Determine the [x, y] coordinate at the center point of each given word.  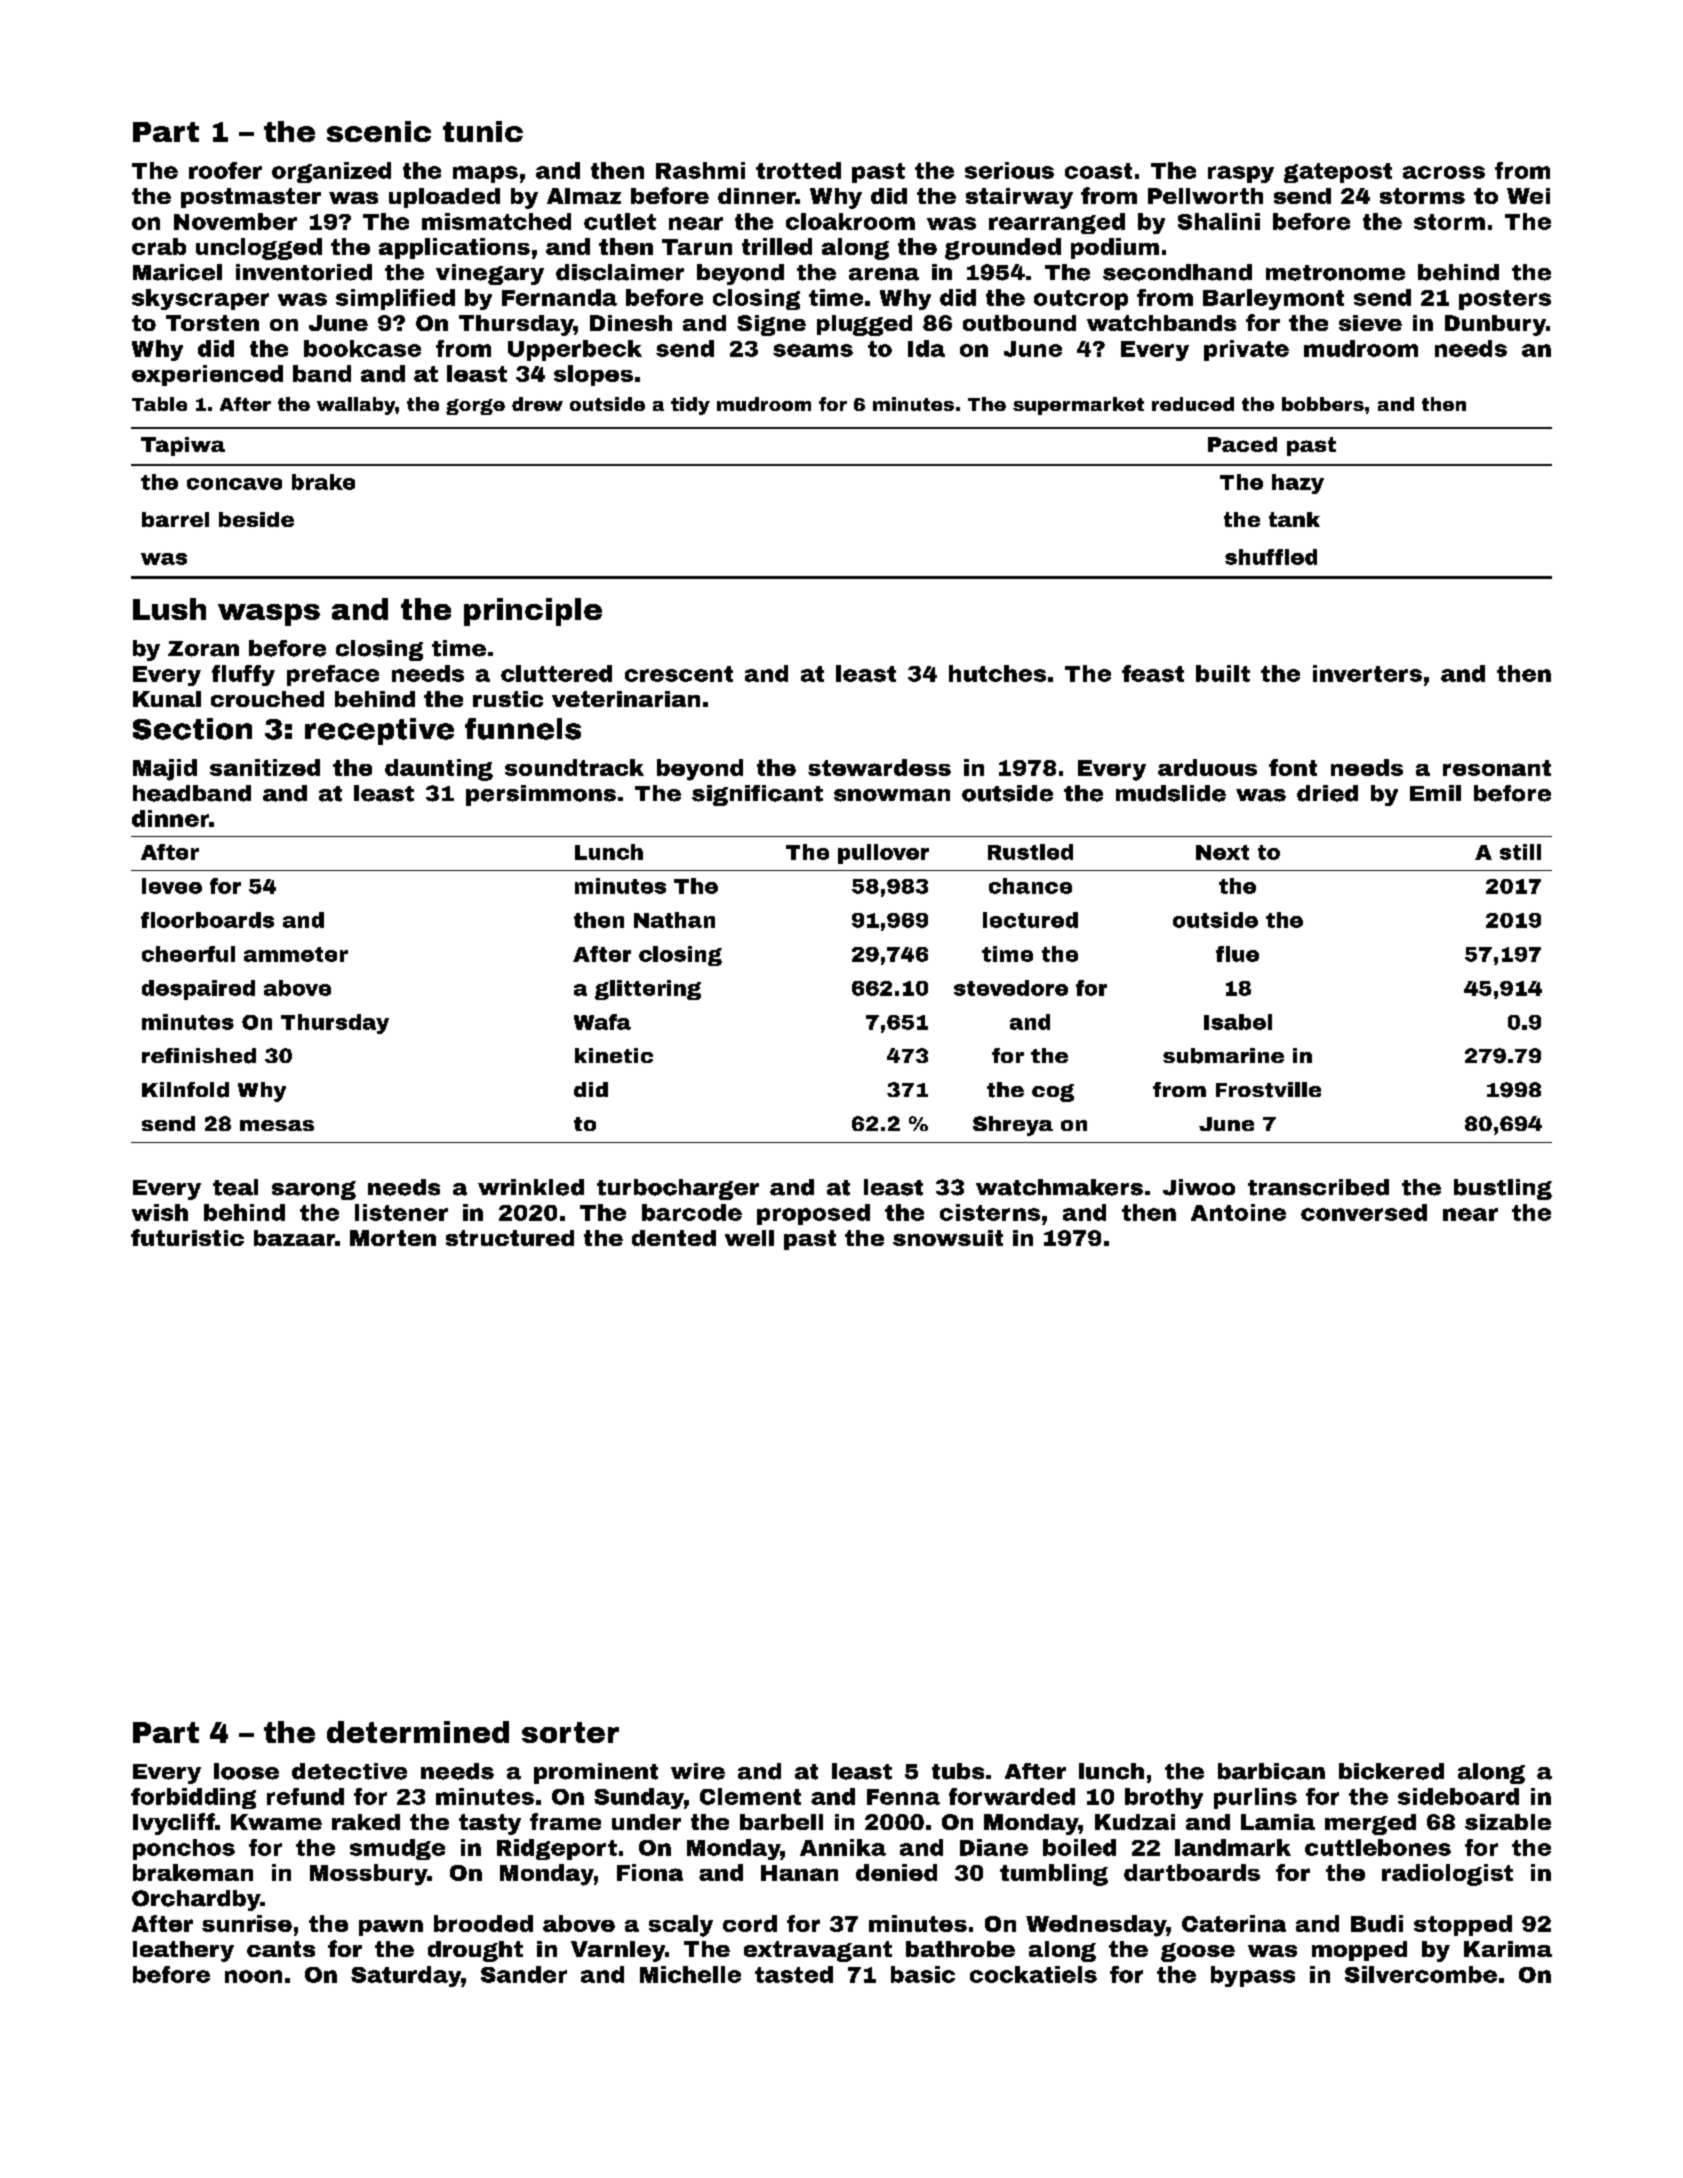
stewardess [879, 767]
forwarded [1012, 1796]
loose [246, 1771]
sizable [1508, 1822]
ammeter [296, 954]
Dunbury [1495, 325]
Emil [1435, 793]
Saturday [406, 1976]
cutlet [620, 221]
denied [896, 1872]
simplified [395, 299]
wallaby [356, 406]
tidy [690, 406]
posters [1505, 300]
